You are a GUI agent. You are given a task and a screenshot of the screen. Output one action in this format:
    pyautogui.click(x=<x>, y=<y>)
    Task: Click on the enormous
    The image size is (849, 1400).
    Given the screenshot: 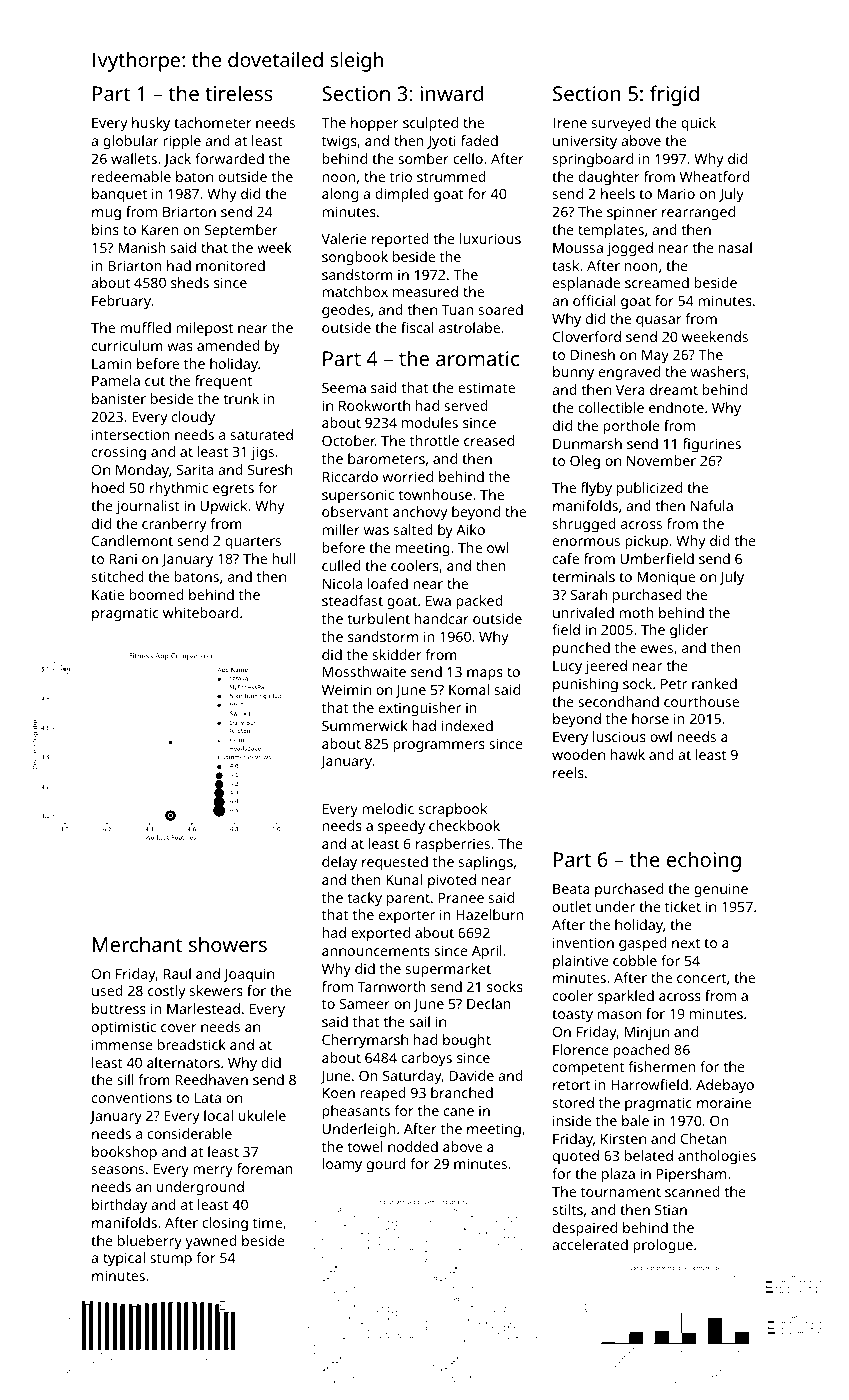 What is the action you would take?
    pyautogui.click(x=586, y=542)
